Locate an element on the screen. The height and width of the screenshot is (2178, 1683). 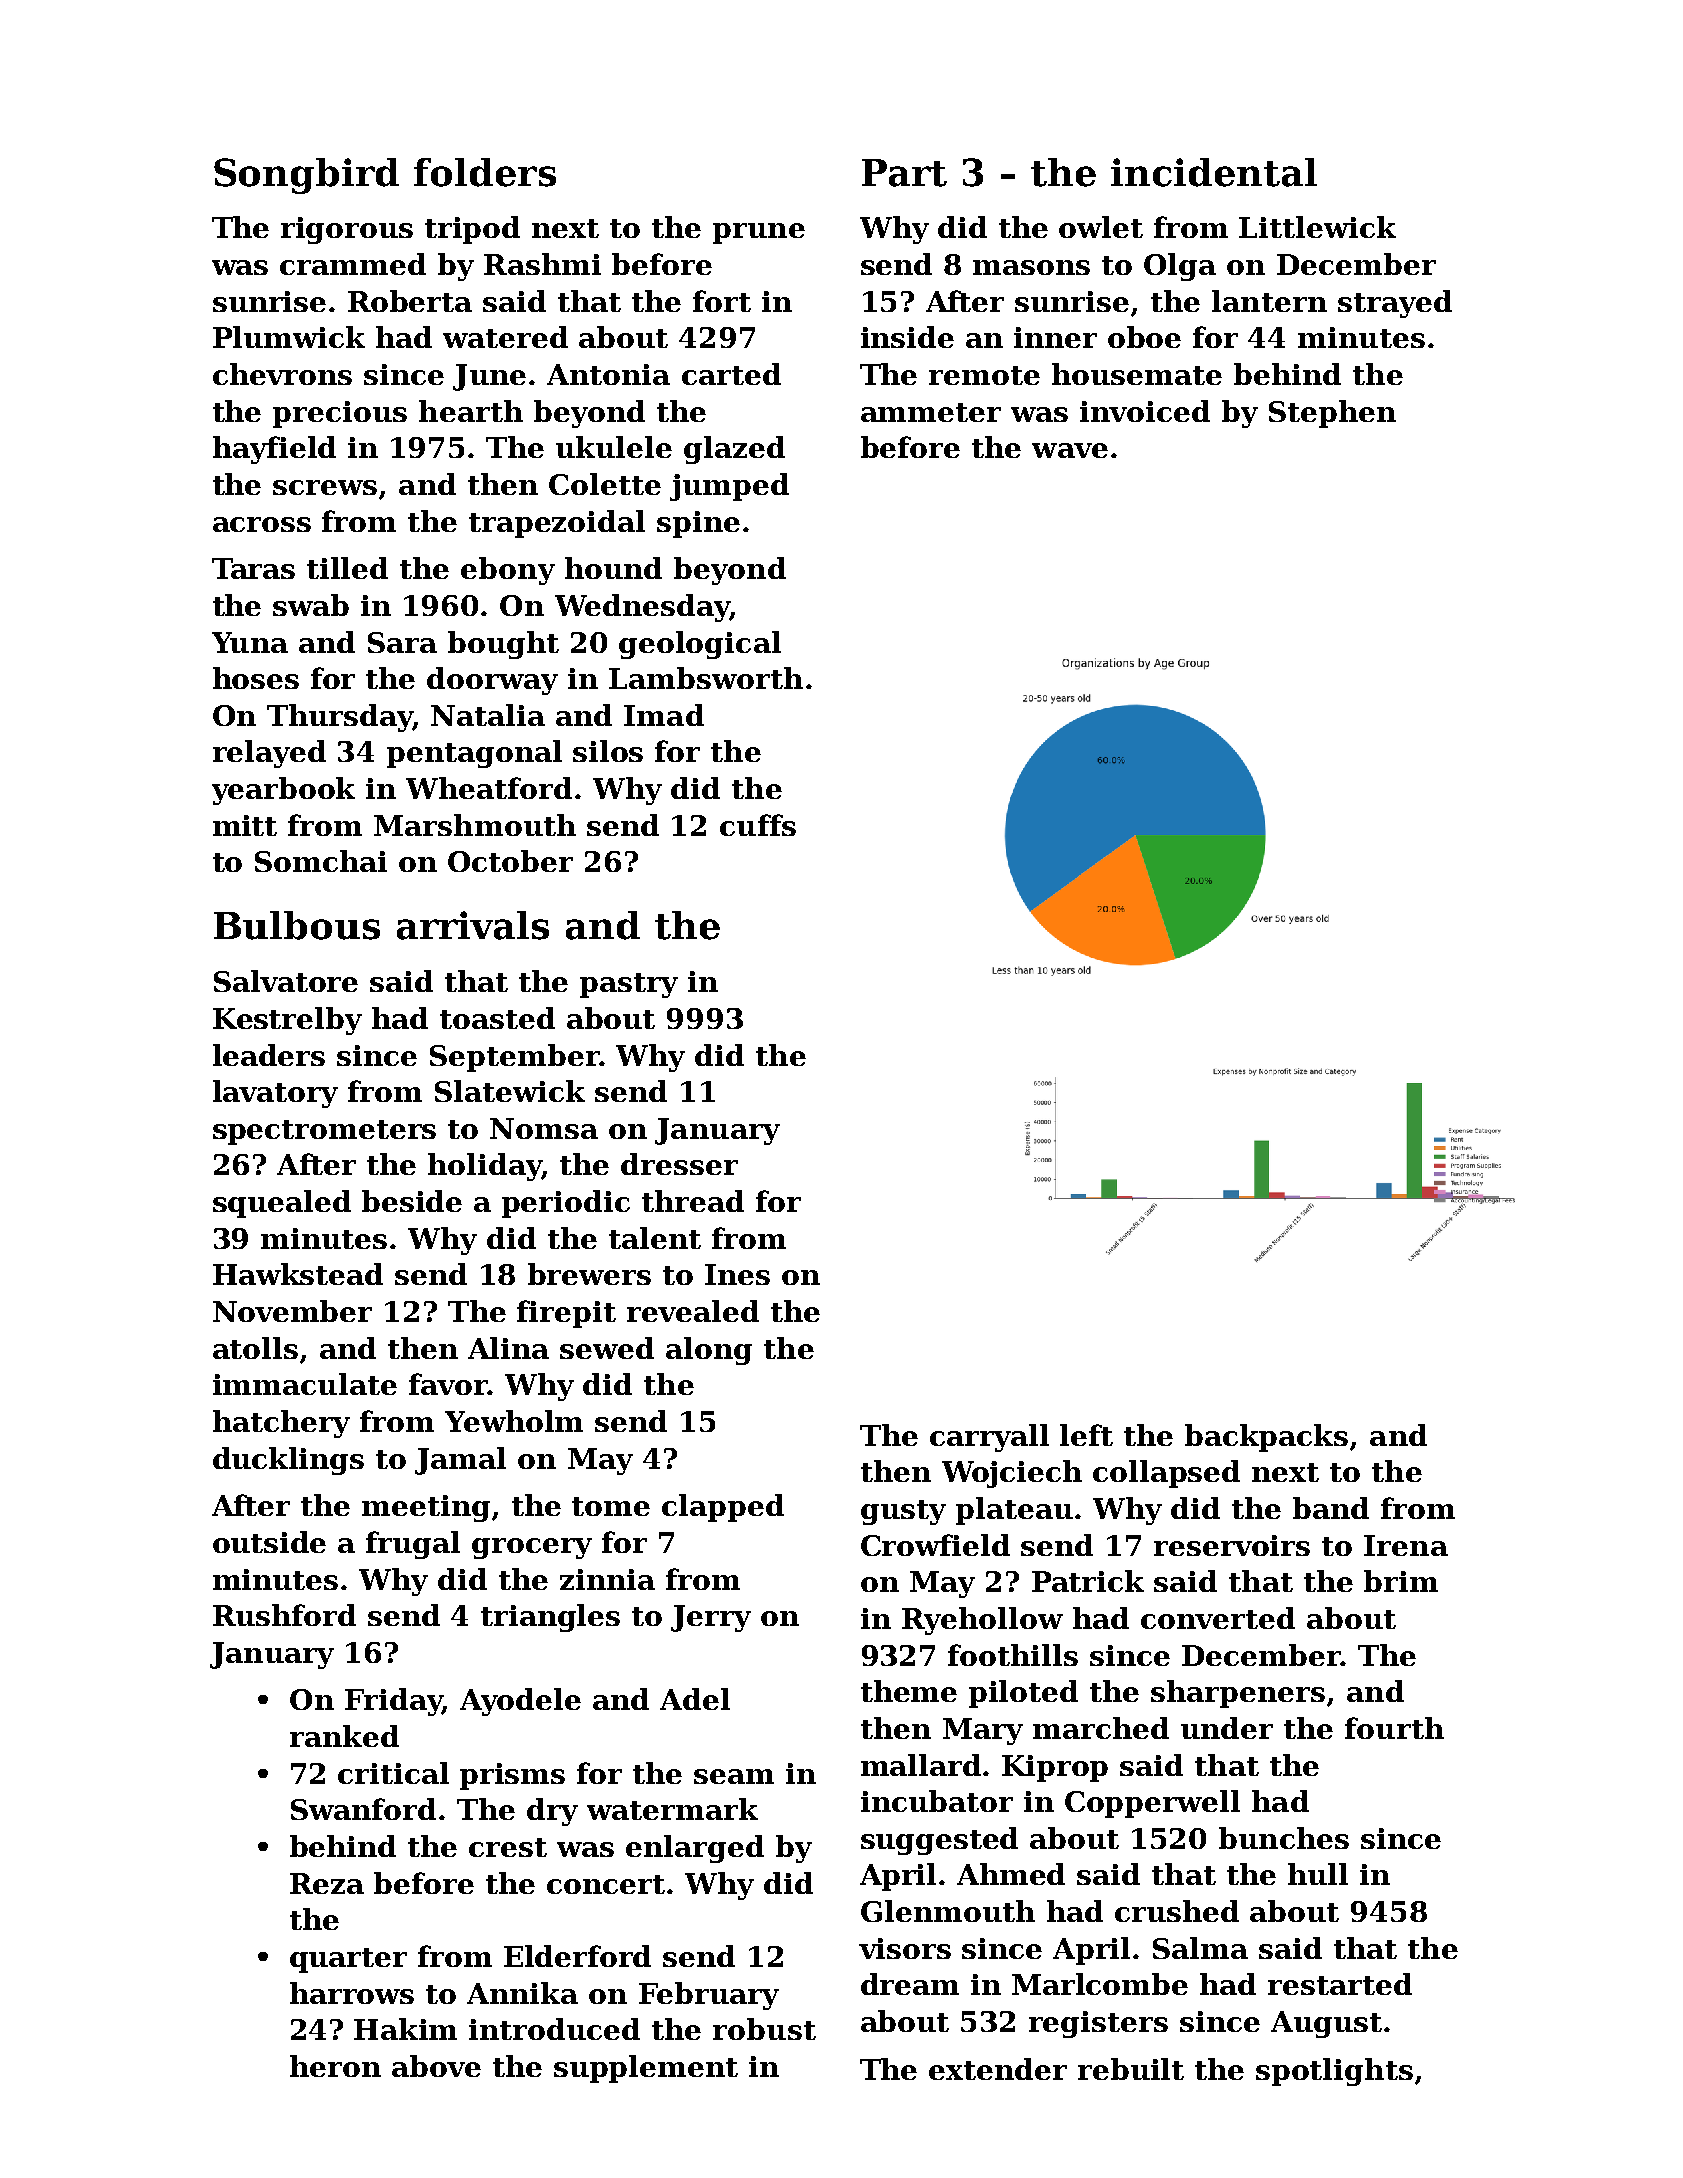
fourth is located at coordinates (1394, 1728).
